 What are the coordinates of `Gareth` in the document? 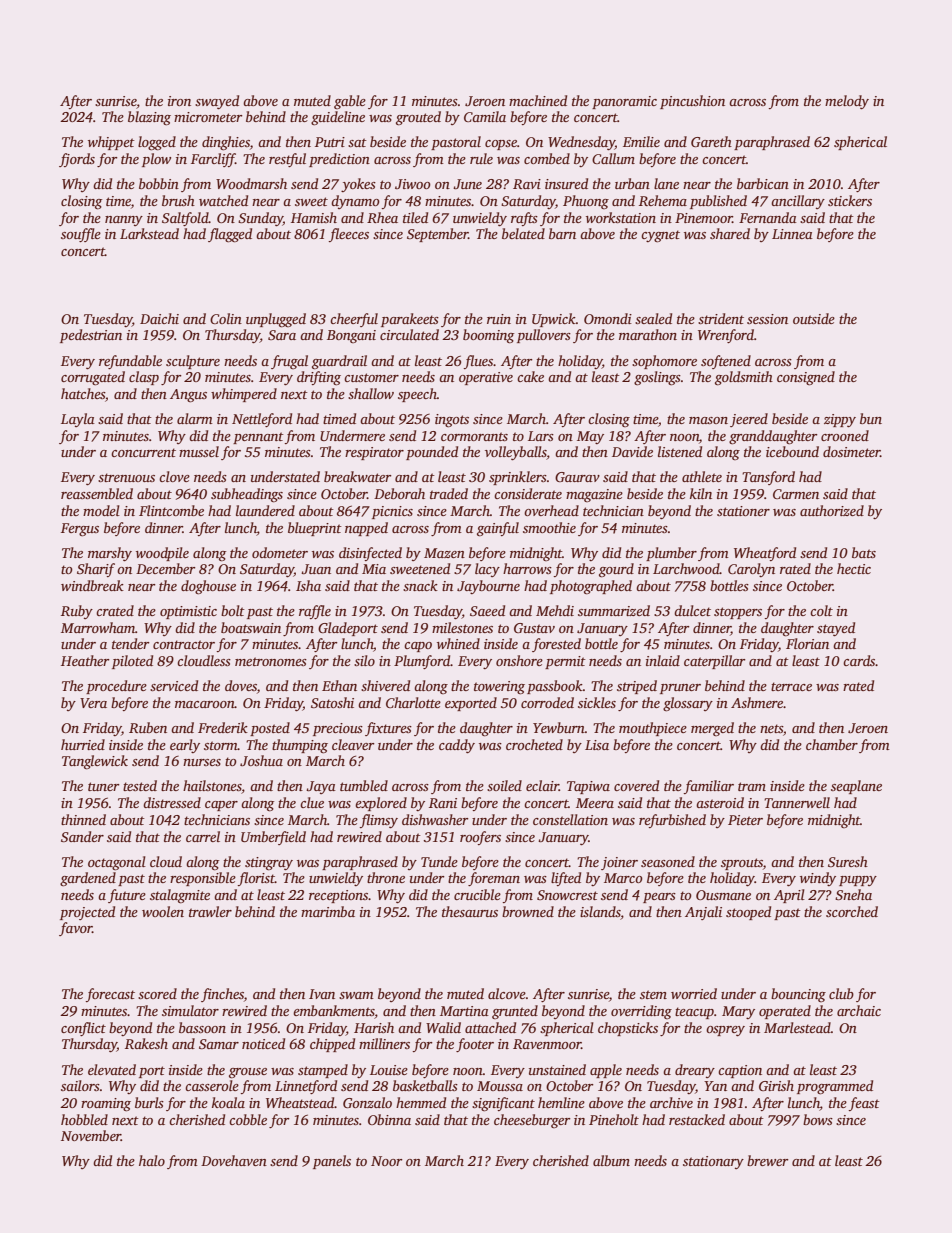 It's located at (711, 141).
